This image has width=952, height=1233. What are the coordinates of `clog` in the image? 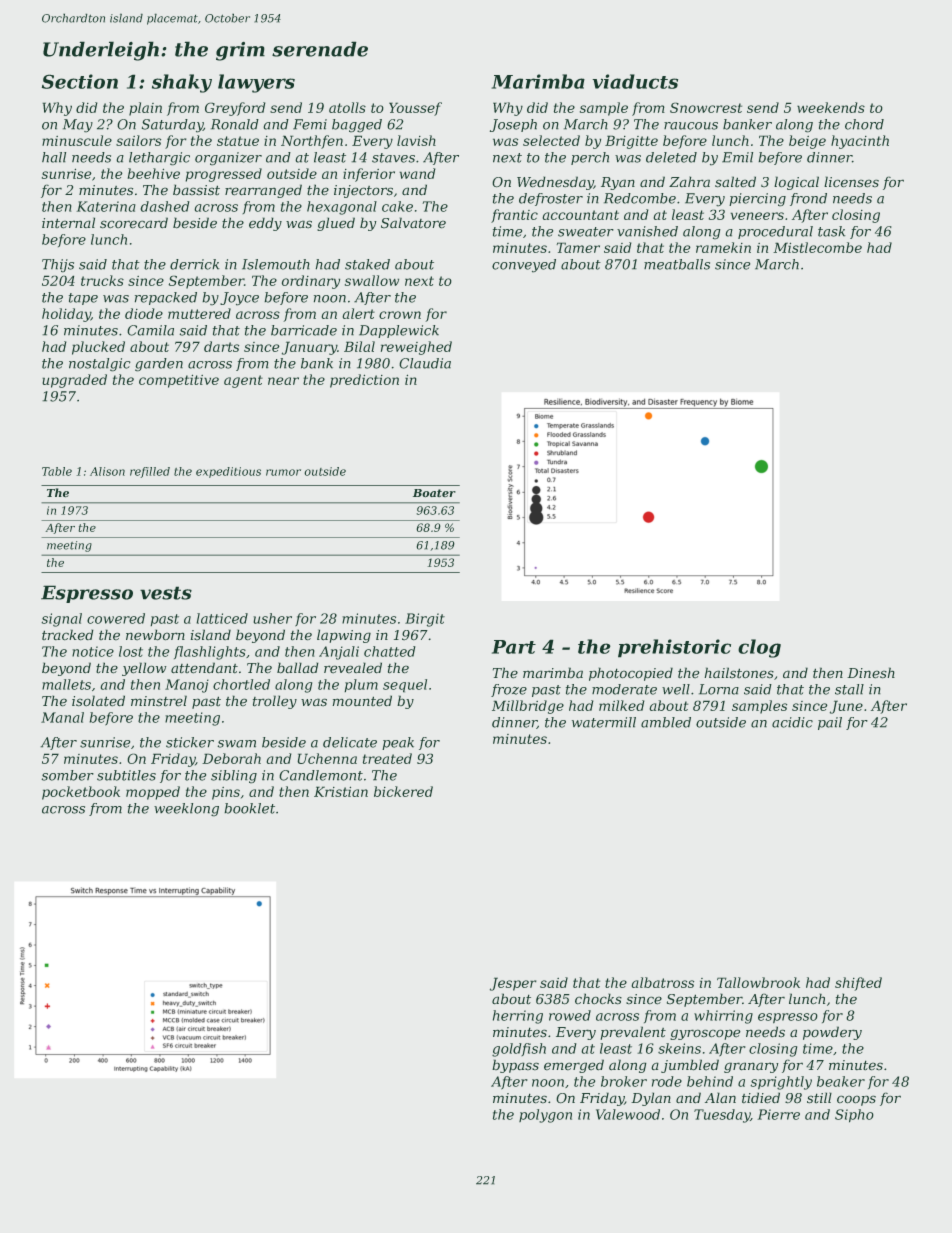 It's located at (759, 648).
